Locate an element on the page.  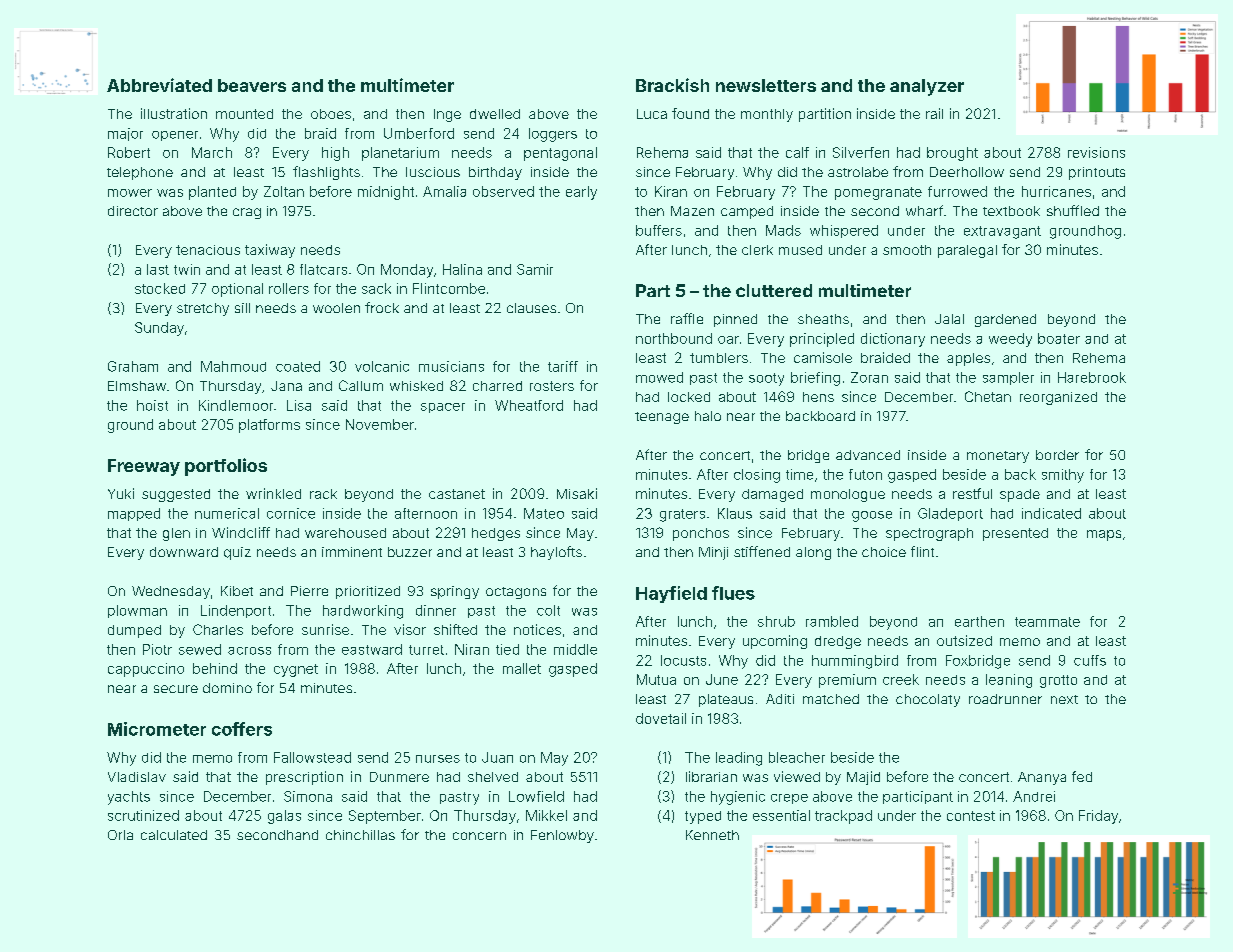
brought is located at coordinates (952, 154).
